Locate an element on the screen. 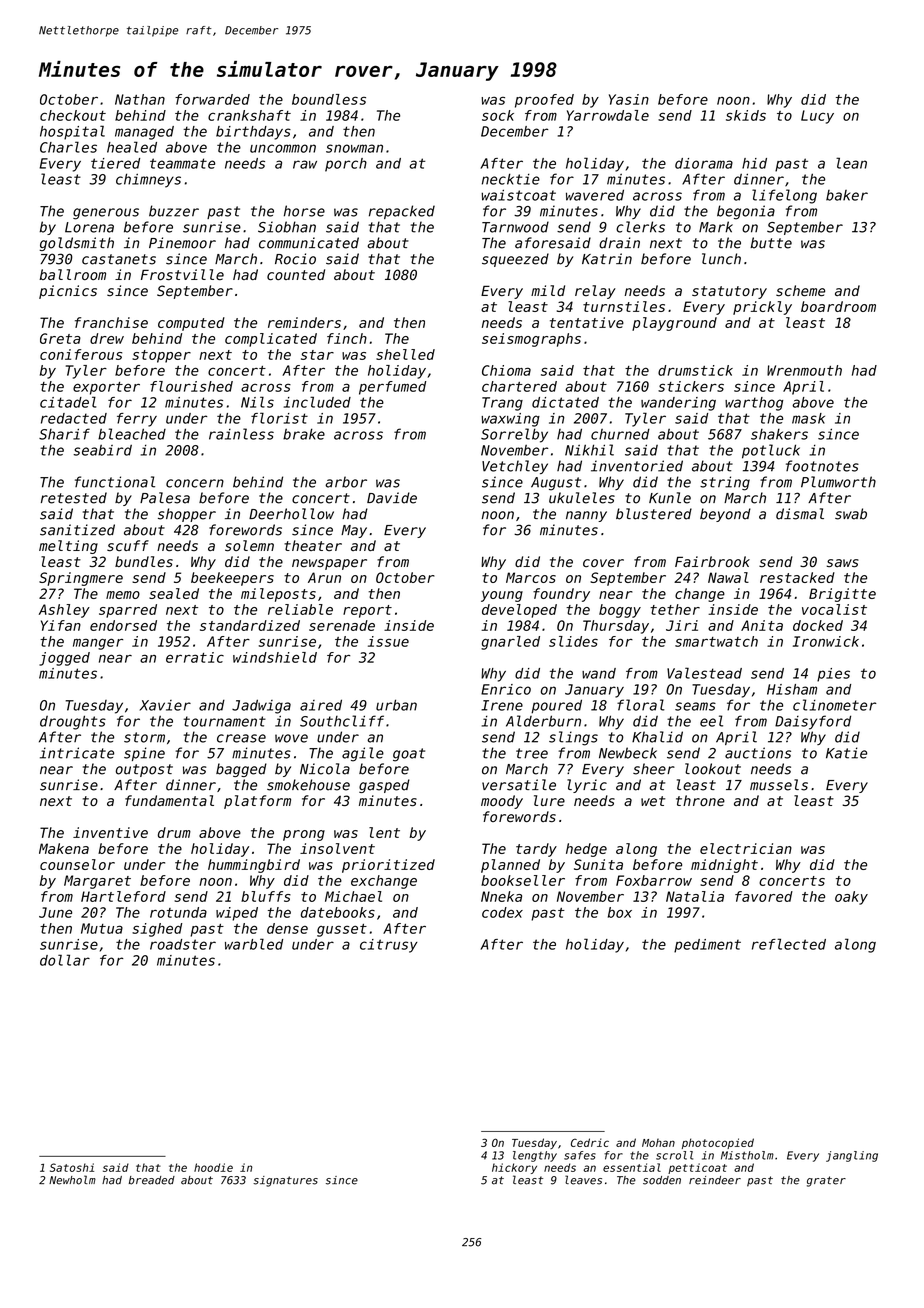 This screenshot has width=924, height=1308. Ironwick is located at coordinates (826, 641).
